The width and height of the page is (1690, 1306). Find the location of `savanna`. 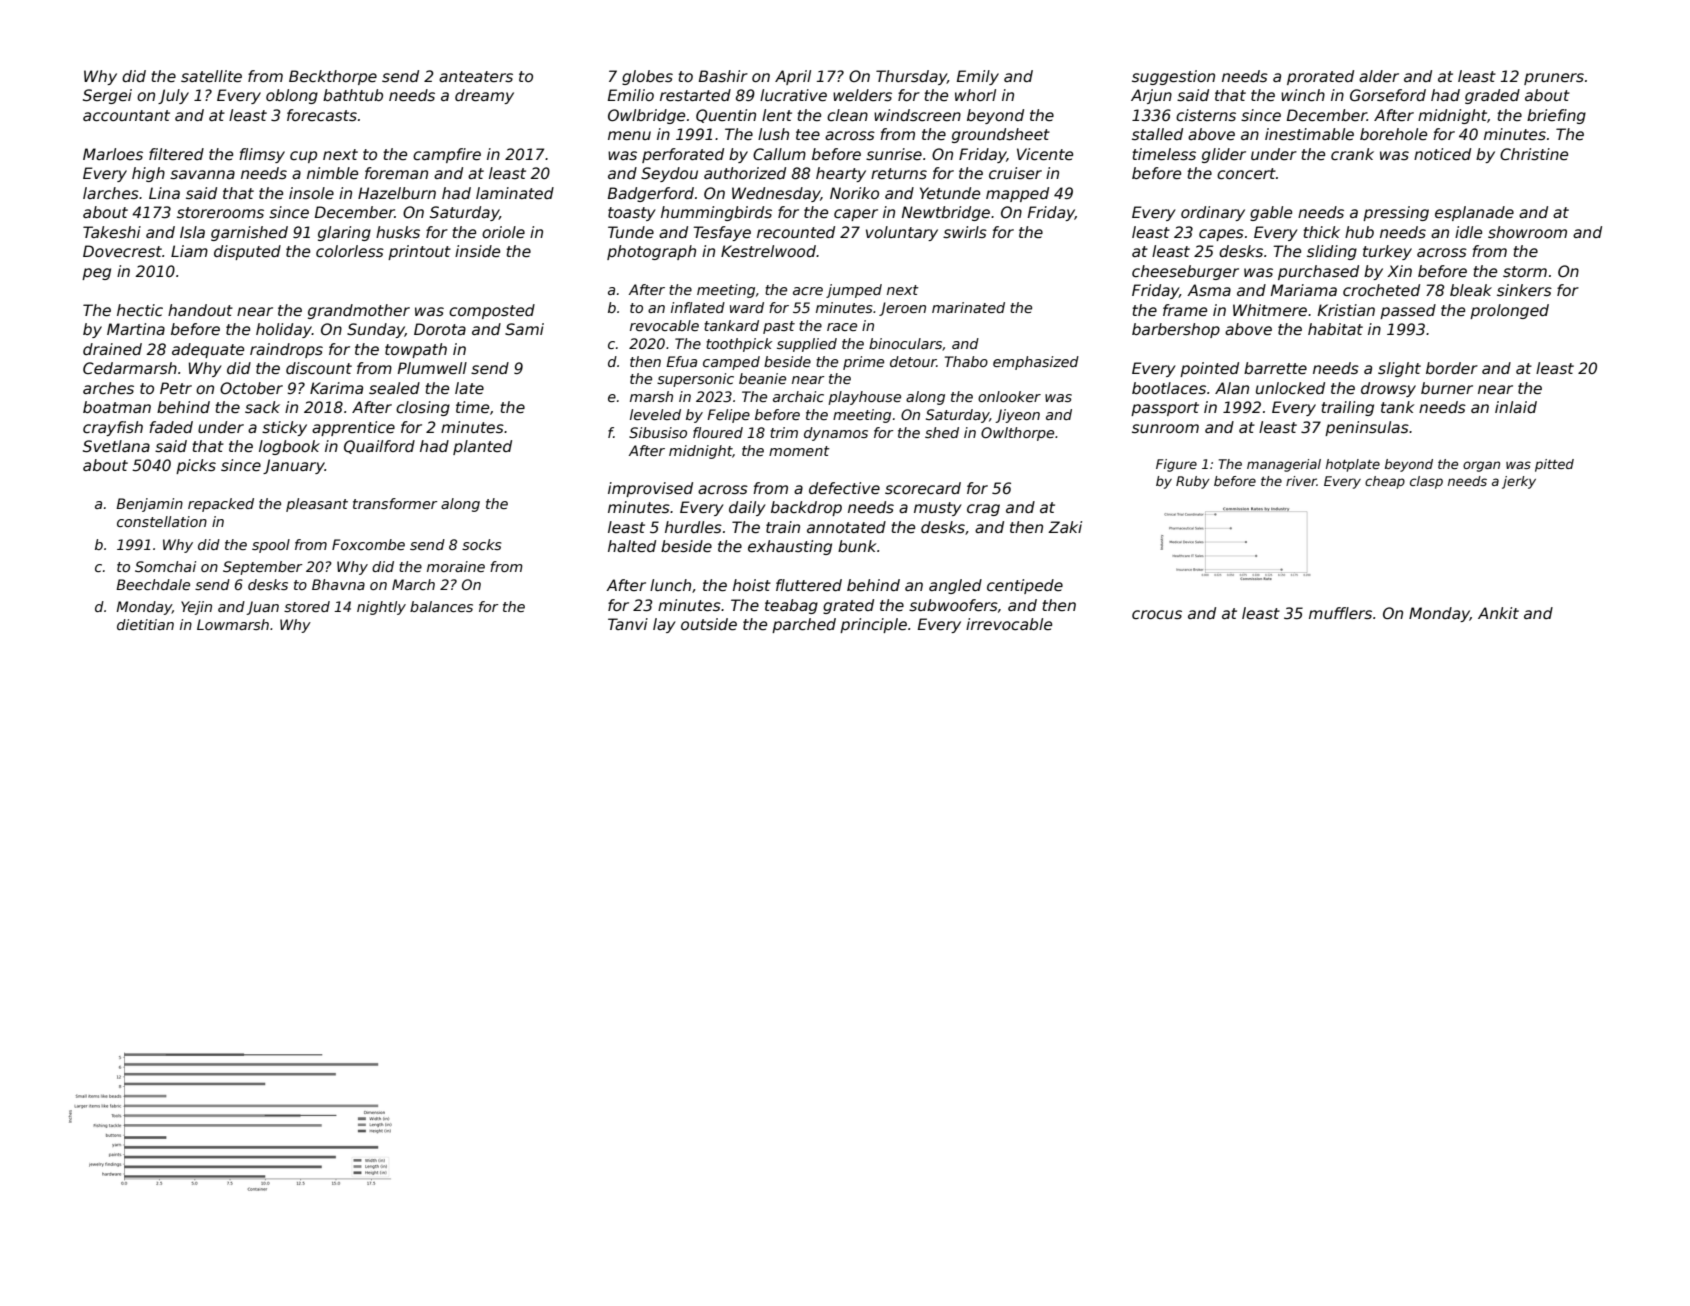

savanna is located at coordinates (202, 174).
